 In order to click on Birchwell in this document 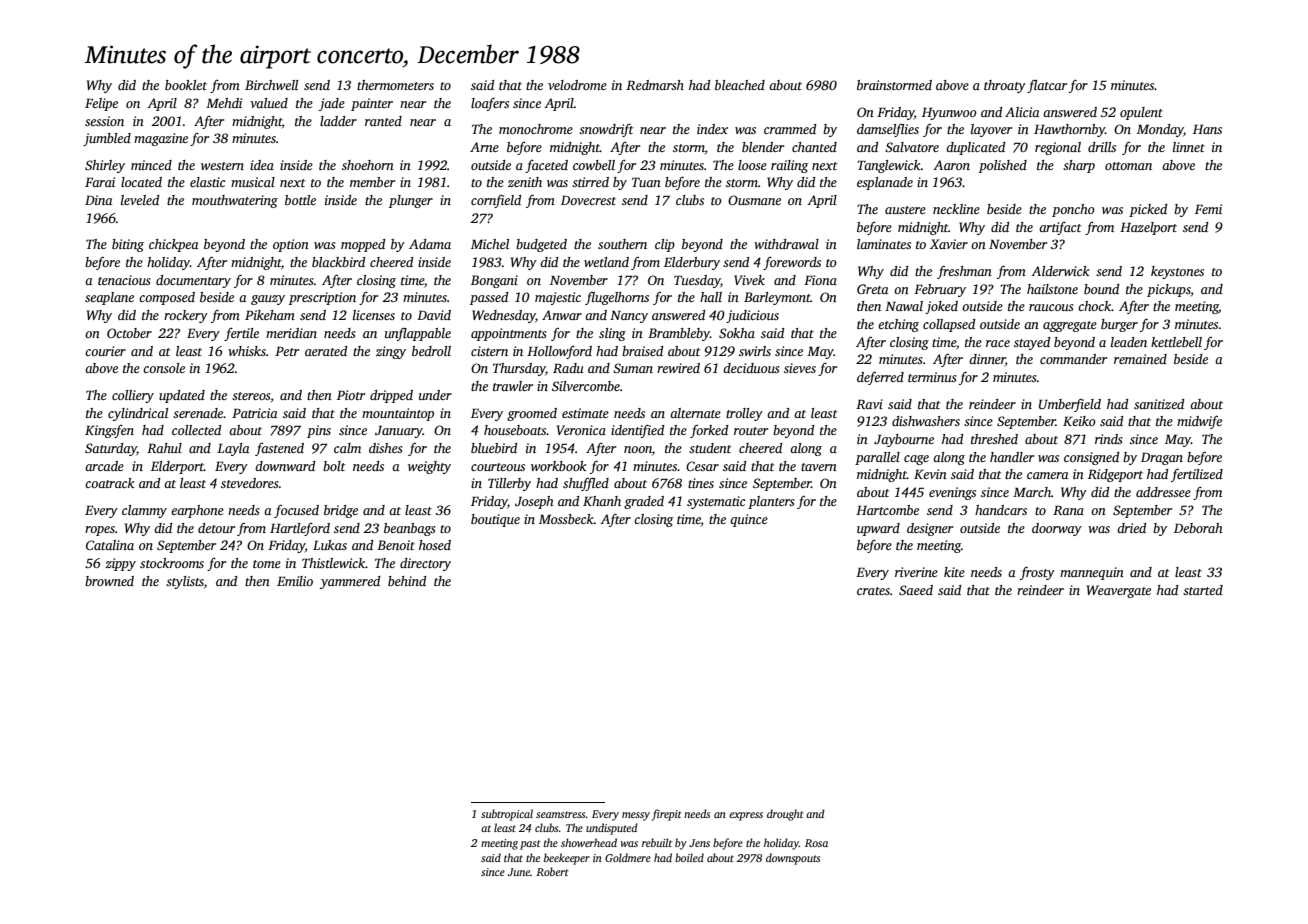, I will do `click(271, 85)`.
